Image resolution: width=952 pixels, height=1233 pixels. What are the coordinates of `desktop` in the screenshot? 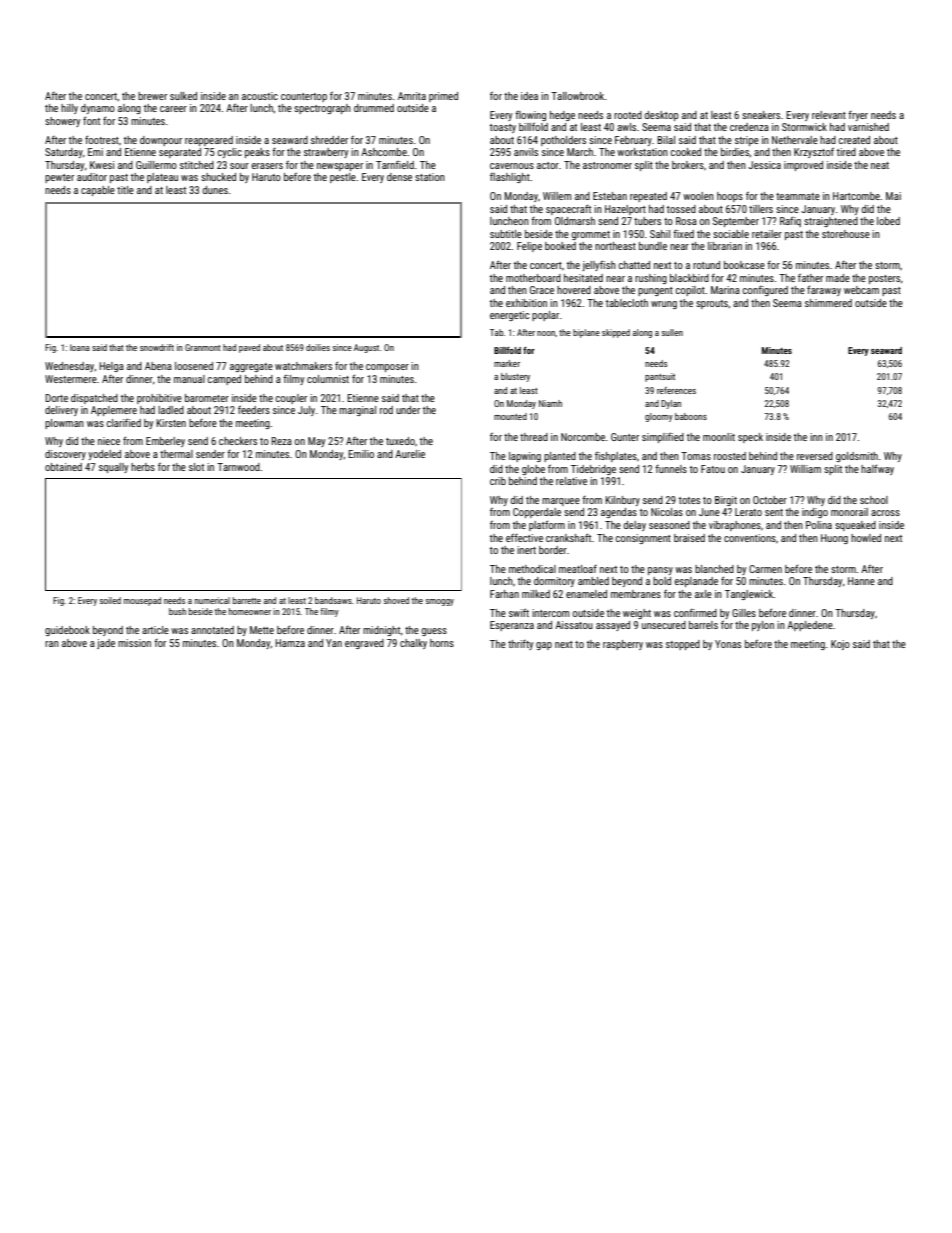 It's located at (661, 116).
